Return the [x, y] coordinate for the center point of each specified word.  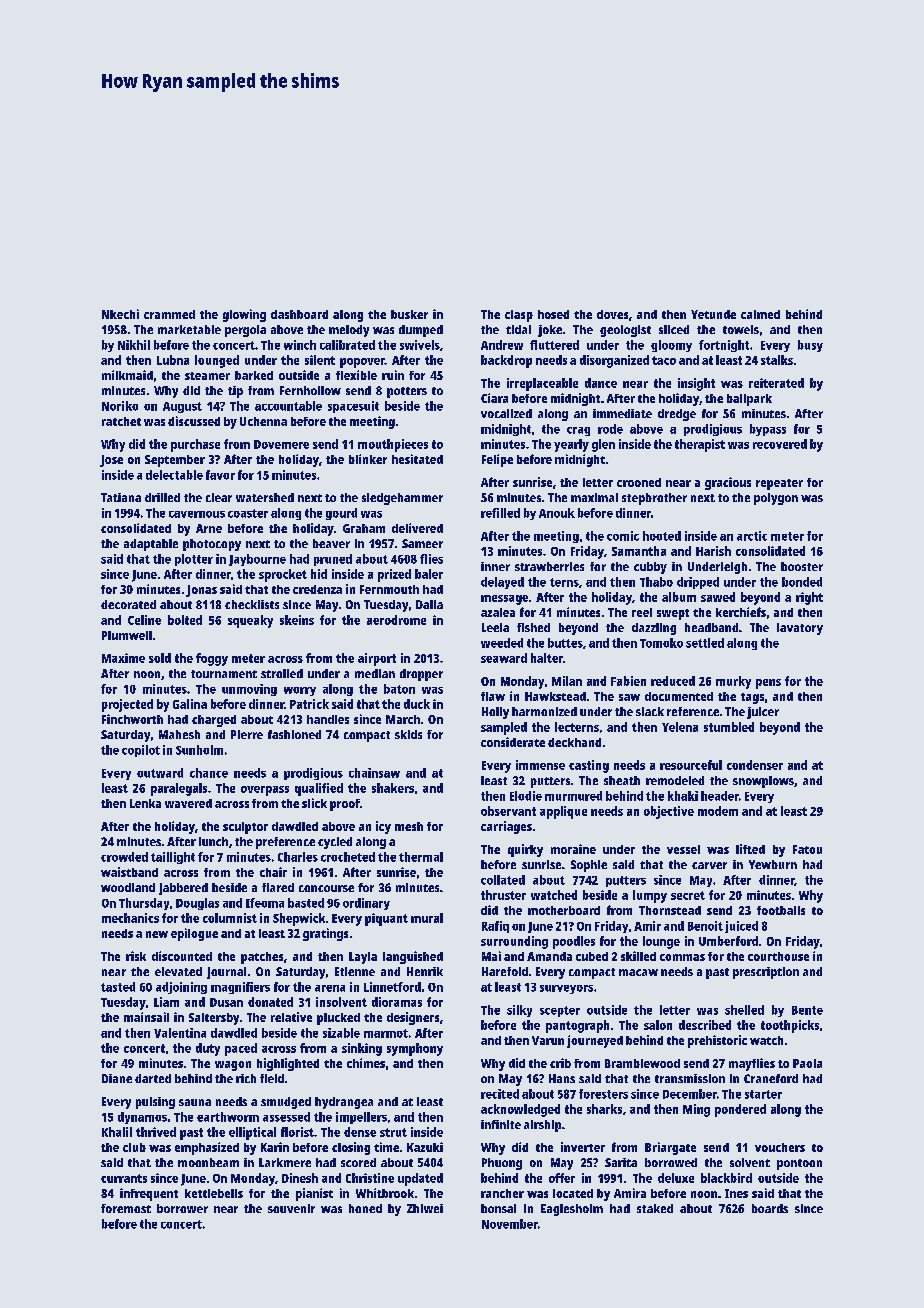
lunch [213, 841]
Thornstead [670, 910]
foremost [126, 1208]
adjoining [181, 988]
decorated [128, 604]
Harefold [505, 971]
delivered [417, 528]
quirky [525, 850]
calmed [760, 314]
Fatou [807, 849]
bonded [802, 582]
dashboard [299, 314]
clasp [519, 316]
